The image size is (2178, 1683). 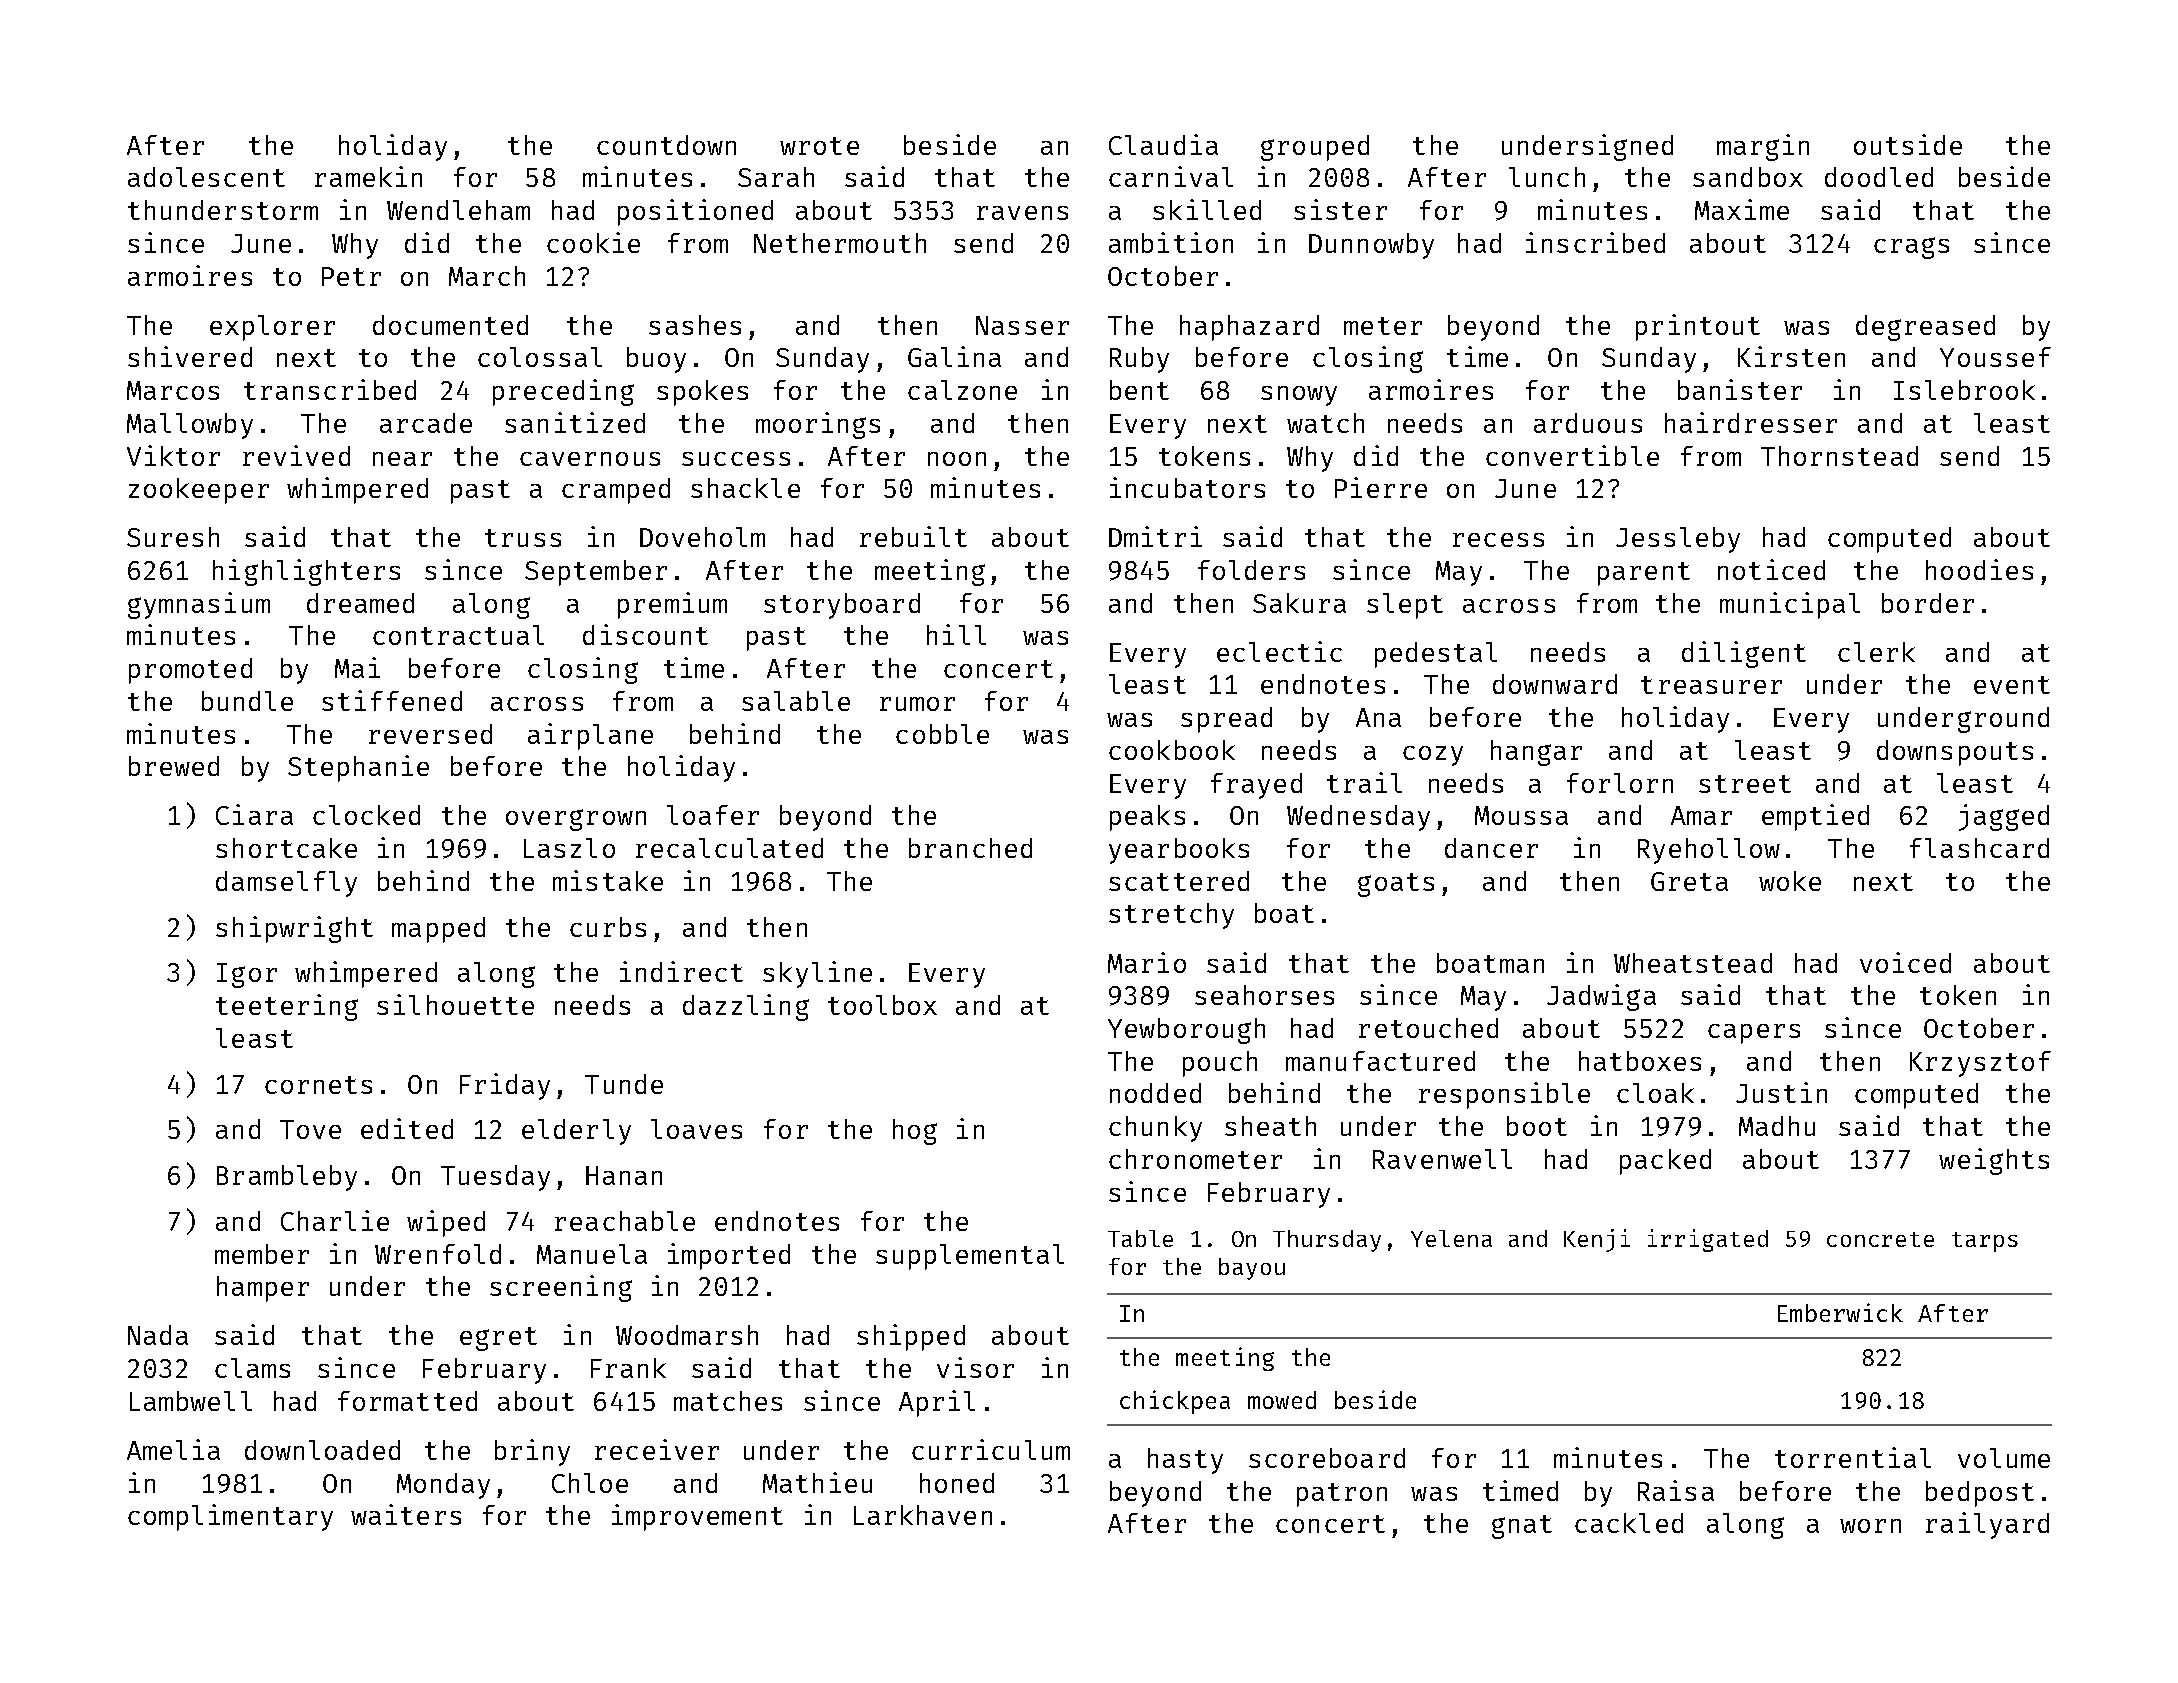 What do you see at coordinates (1171, 176) in the document?
I see `carnival` at bounding box center [1171, 176].
